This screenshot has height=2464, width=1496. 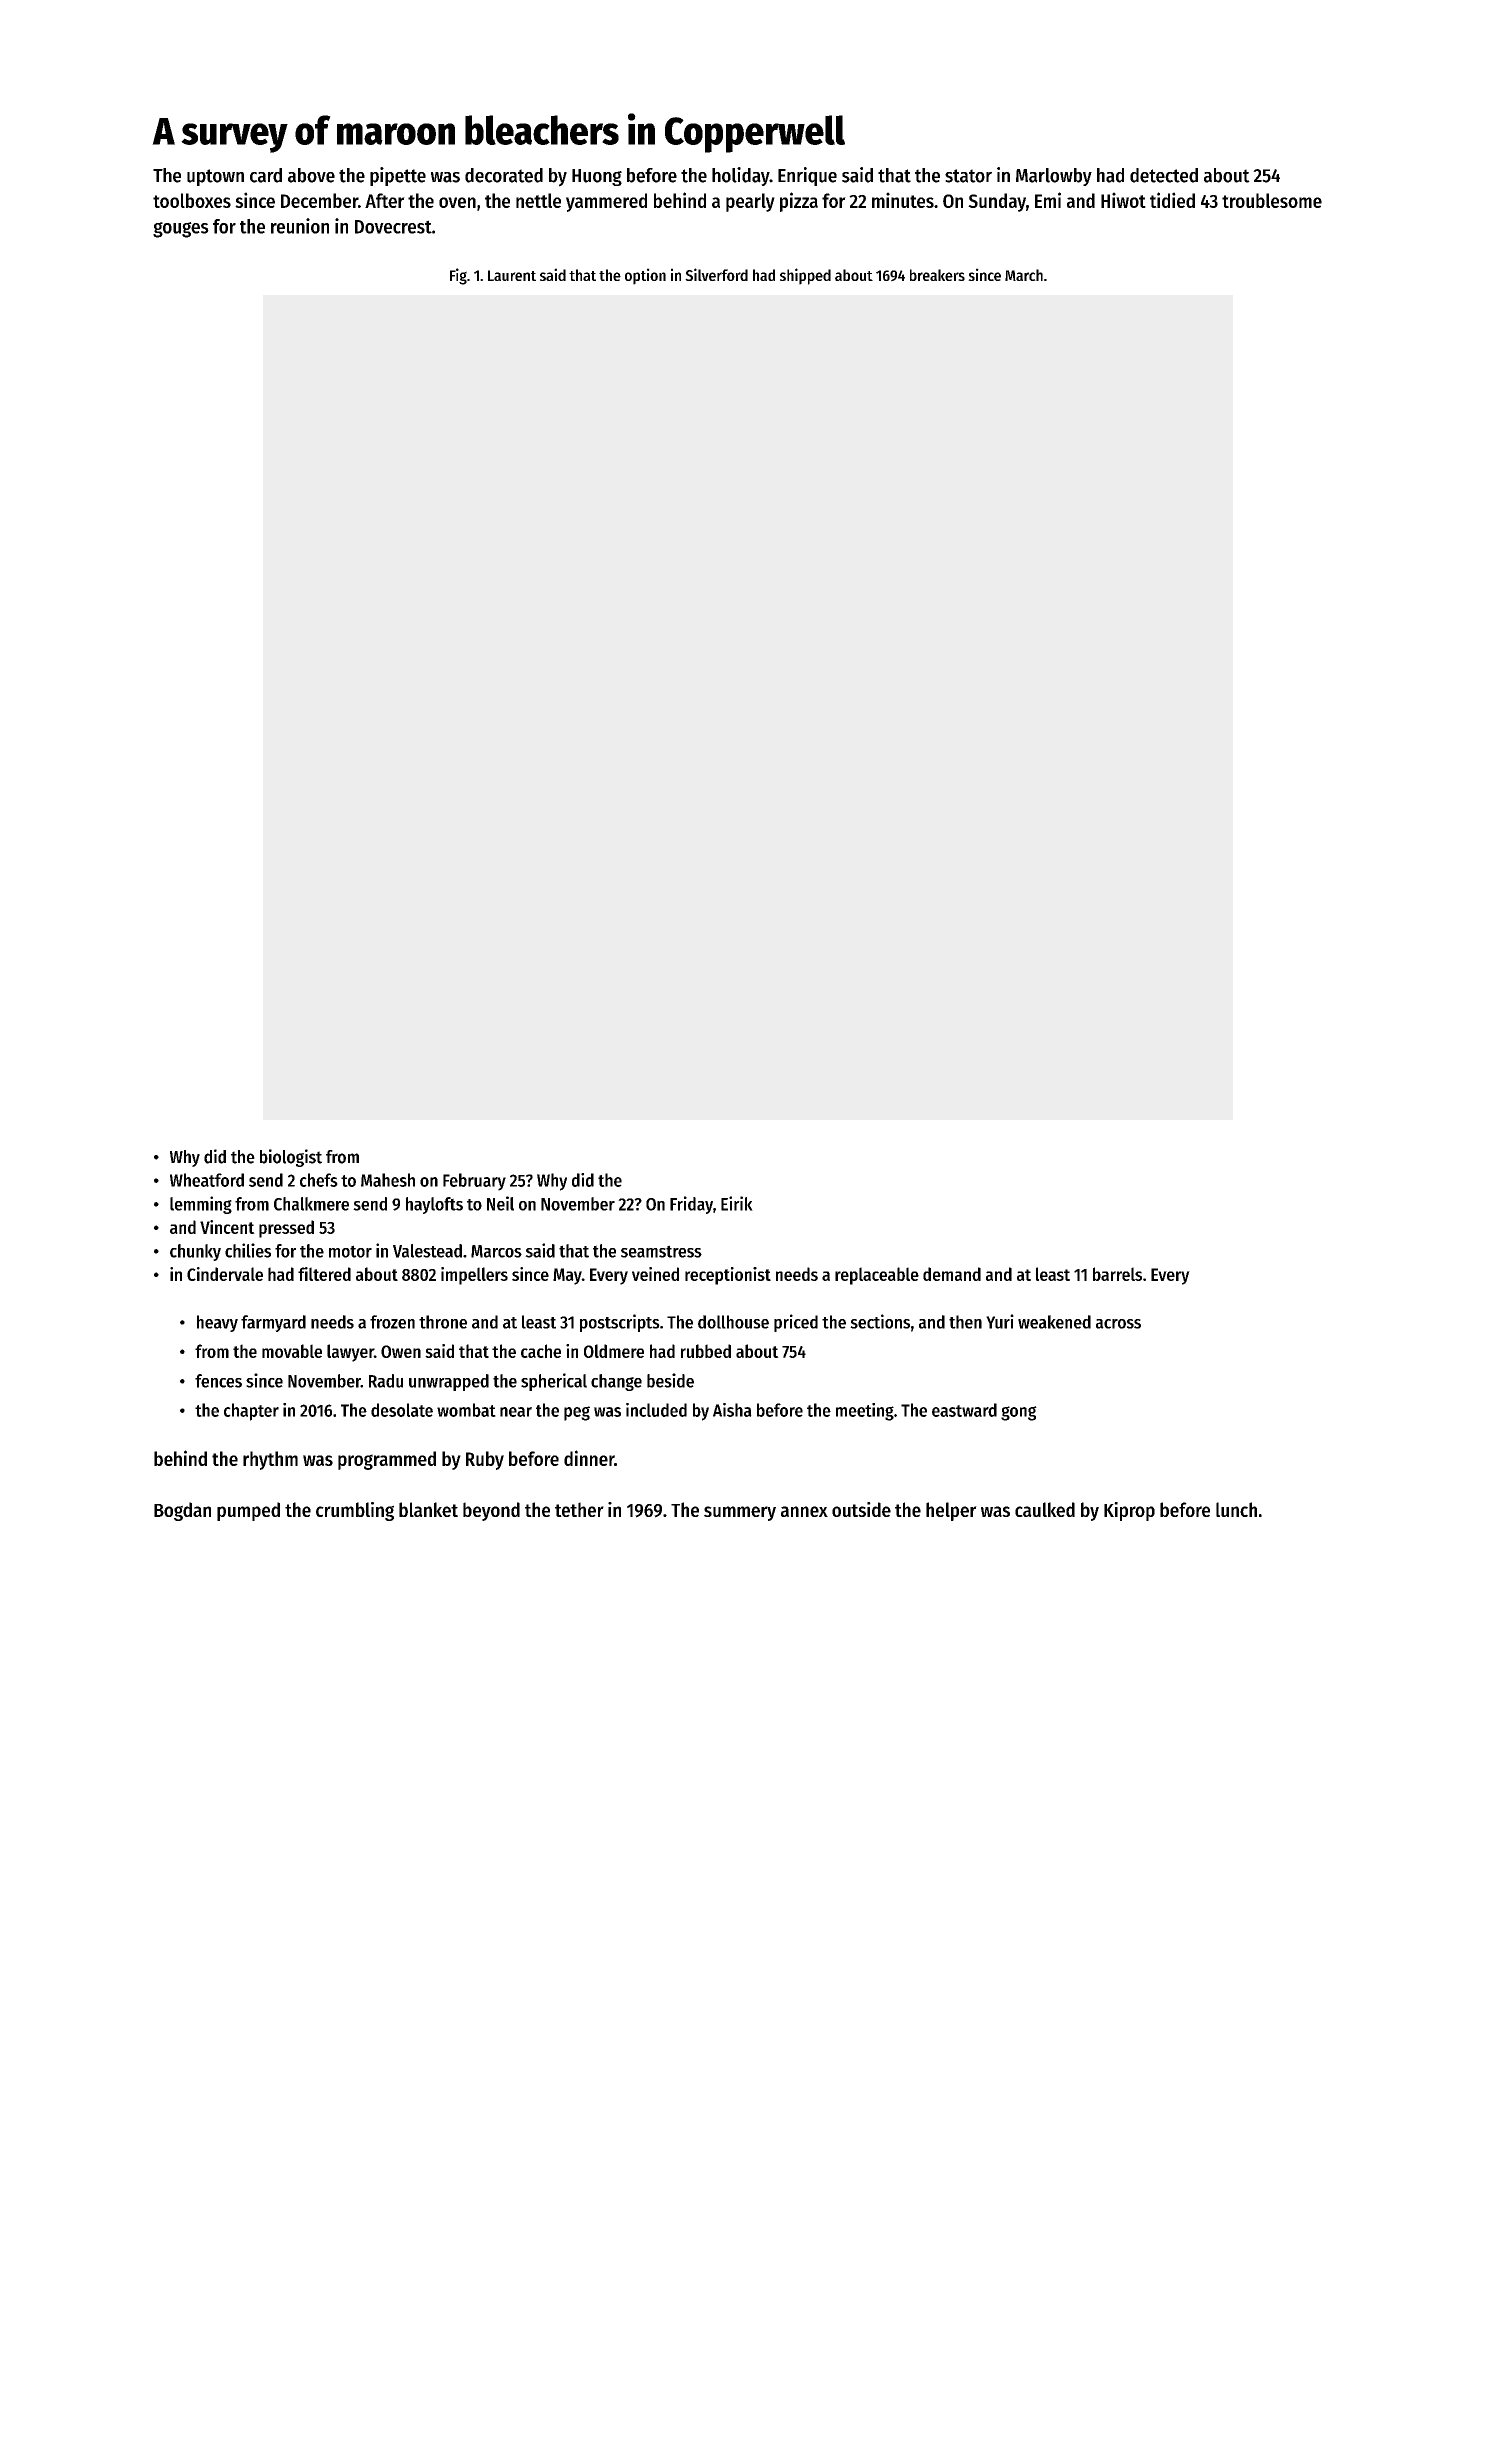 I want to click on March, so click(x=1024, y=275).
